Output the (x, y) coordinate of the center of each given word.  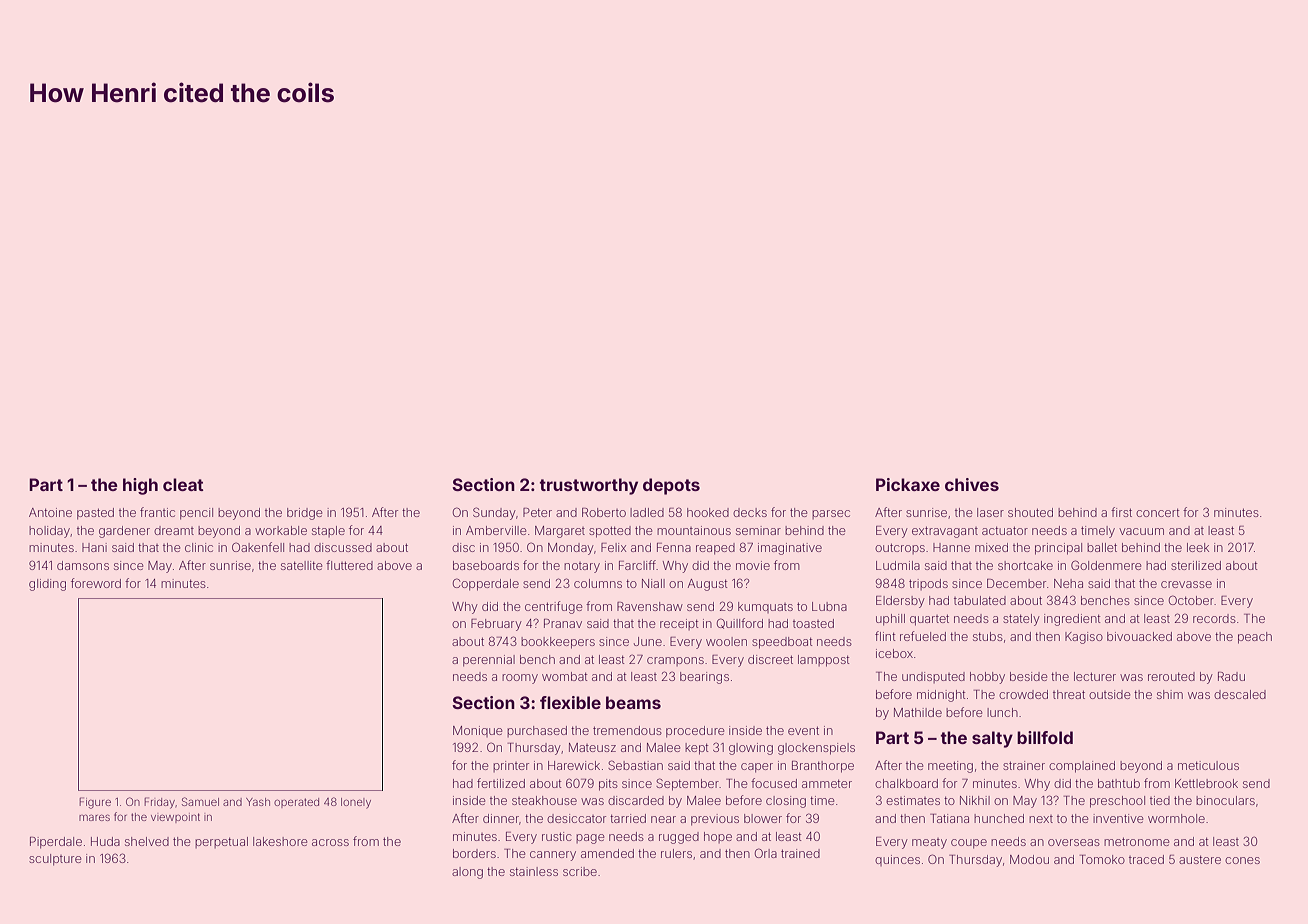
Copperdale (486, 584)
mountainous (694, 530)
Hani (94, 547)
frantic (157, 512)
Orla (766, 853)
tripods (928, 584)
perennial (489, 661)
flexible (570, 702)
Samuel (200, 801)
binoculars (1225, 800)
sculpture (55, 860)
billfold (1045, 737)
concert (1157, 512)
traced (1146, 859)
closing (786, 802)
